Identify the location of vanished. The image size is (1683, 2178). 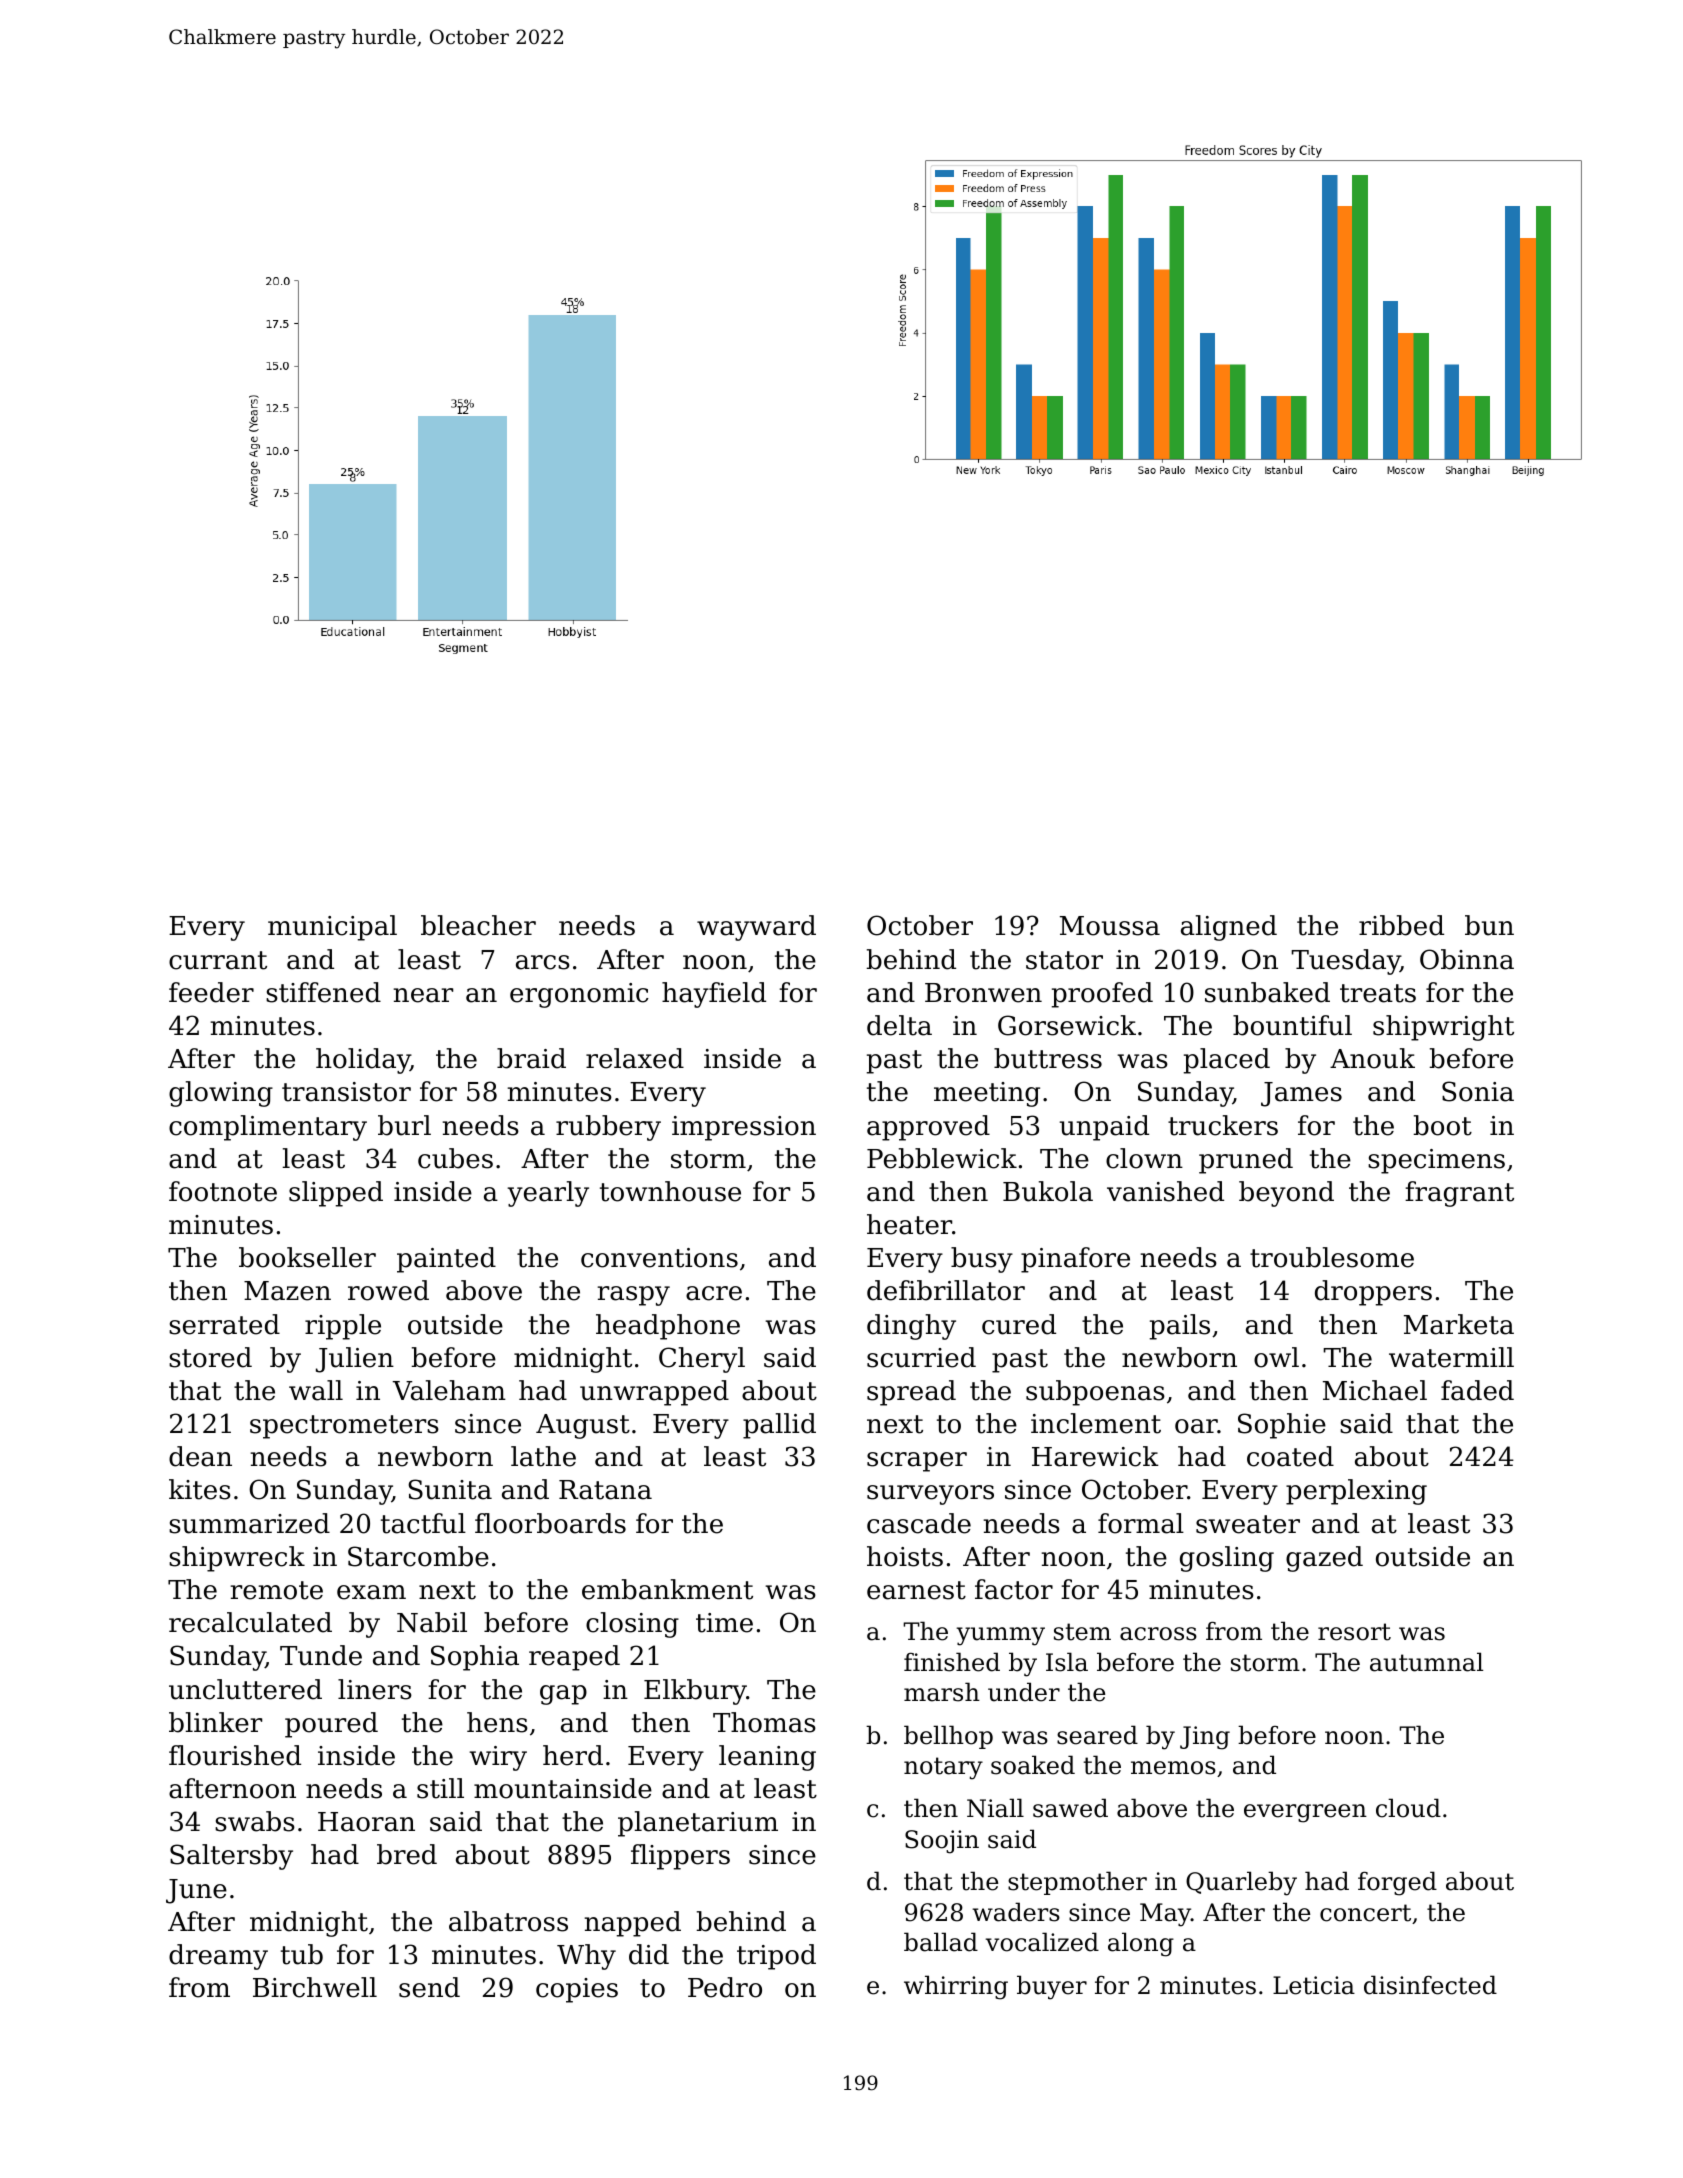
(1165, 1191).
